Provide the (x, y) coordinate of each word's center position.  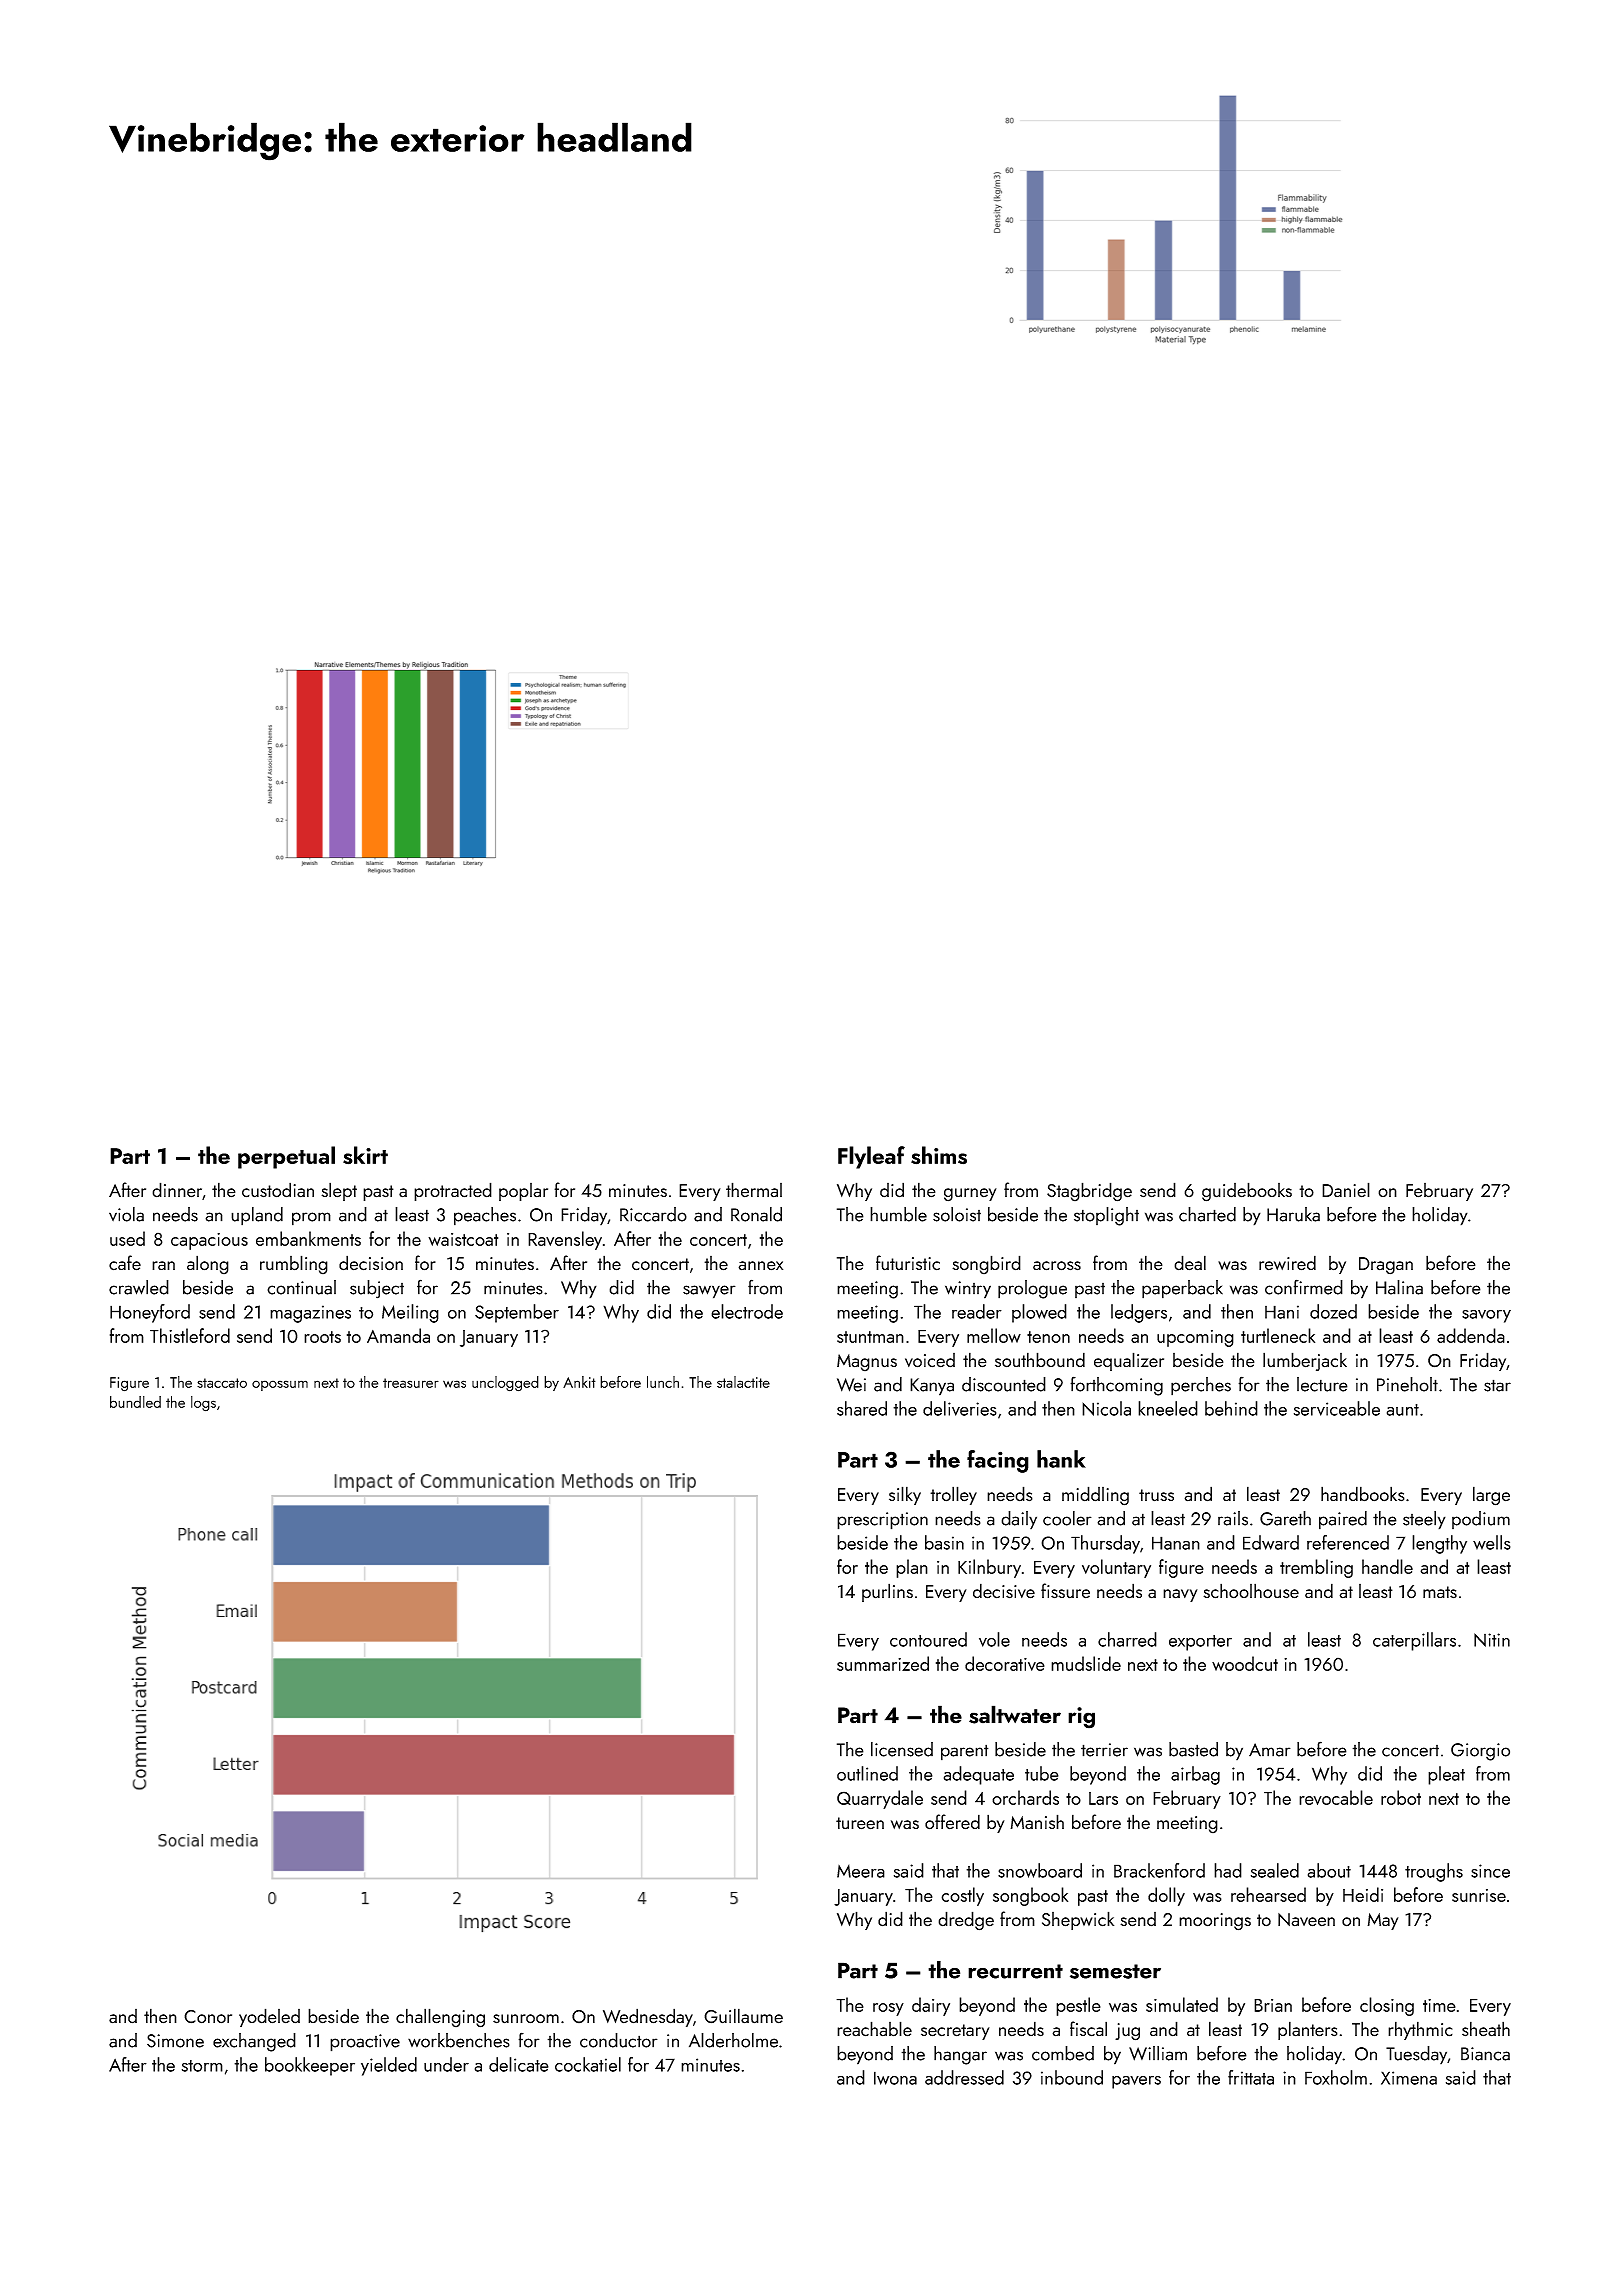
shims (939, 1155)
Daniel (1346, 1190)
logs (203, 1404)
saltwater (1015, 1714)
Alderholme (733, 2040)
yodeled (269, 2017)
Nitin (1492, 1640)
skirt (365, 1155)
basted (1193, 1749)
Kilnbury (989, 1568)
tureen (860, 1823)
